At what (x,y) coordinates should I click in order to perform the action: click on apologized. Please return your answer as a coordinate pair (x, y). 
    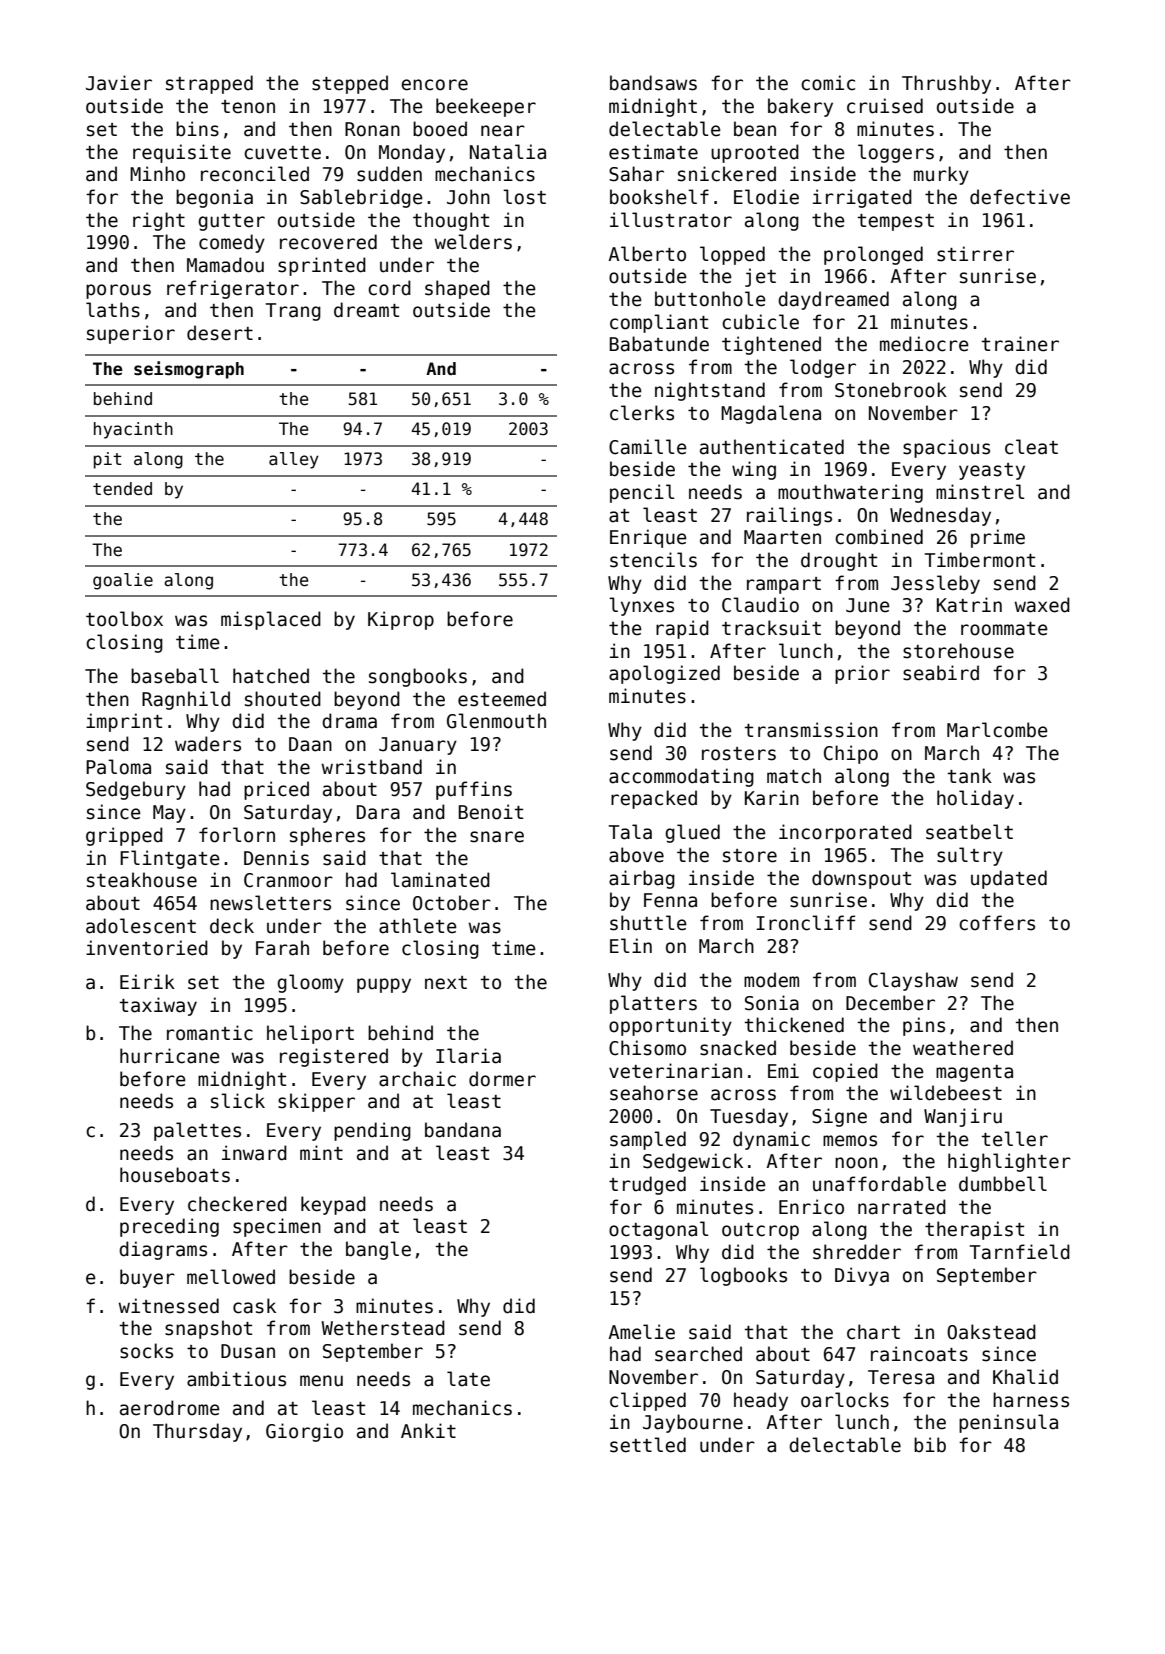
    Looking at the image, I should click on (664, 674).
